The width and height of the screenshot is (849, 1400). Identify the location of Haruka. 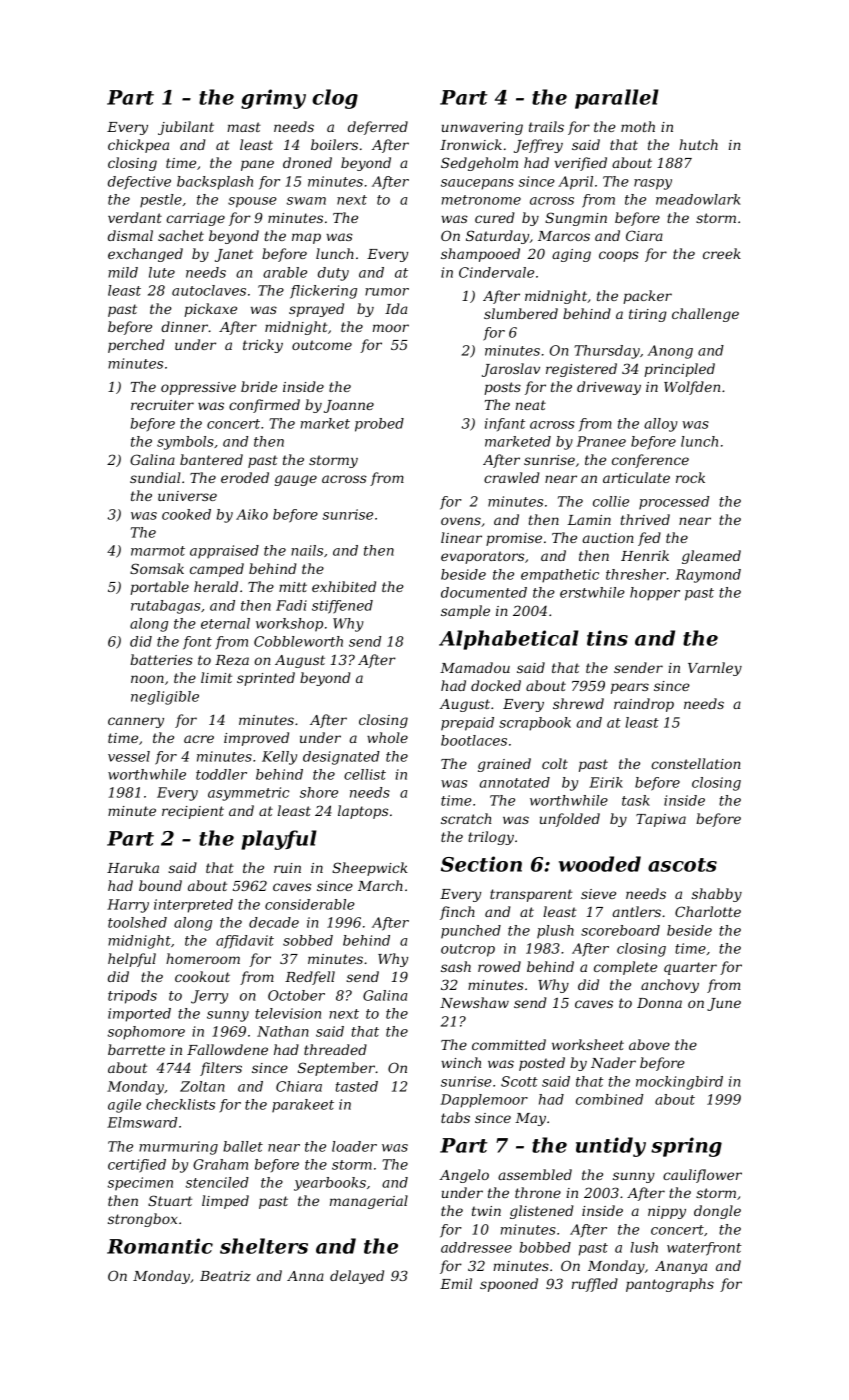
(133, 867).
